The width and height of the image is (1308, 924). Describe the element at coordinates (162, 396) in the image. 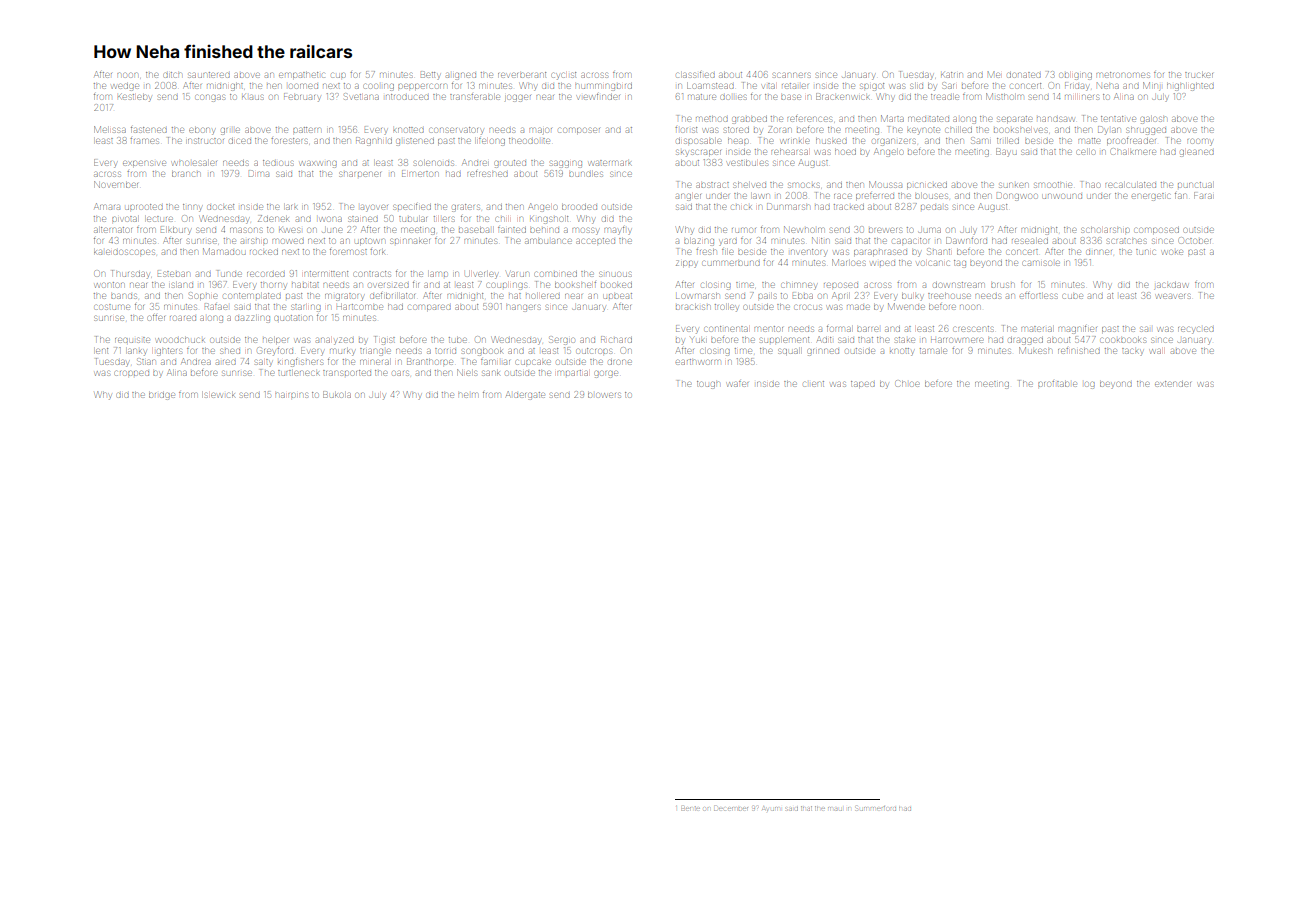

I see `bridge` at that location.
